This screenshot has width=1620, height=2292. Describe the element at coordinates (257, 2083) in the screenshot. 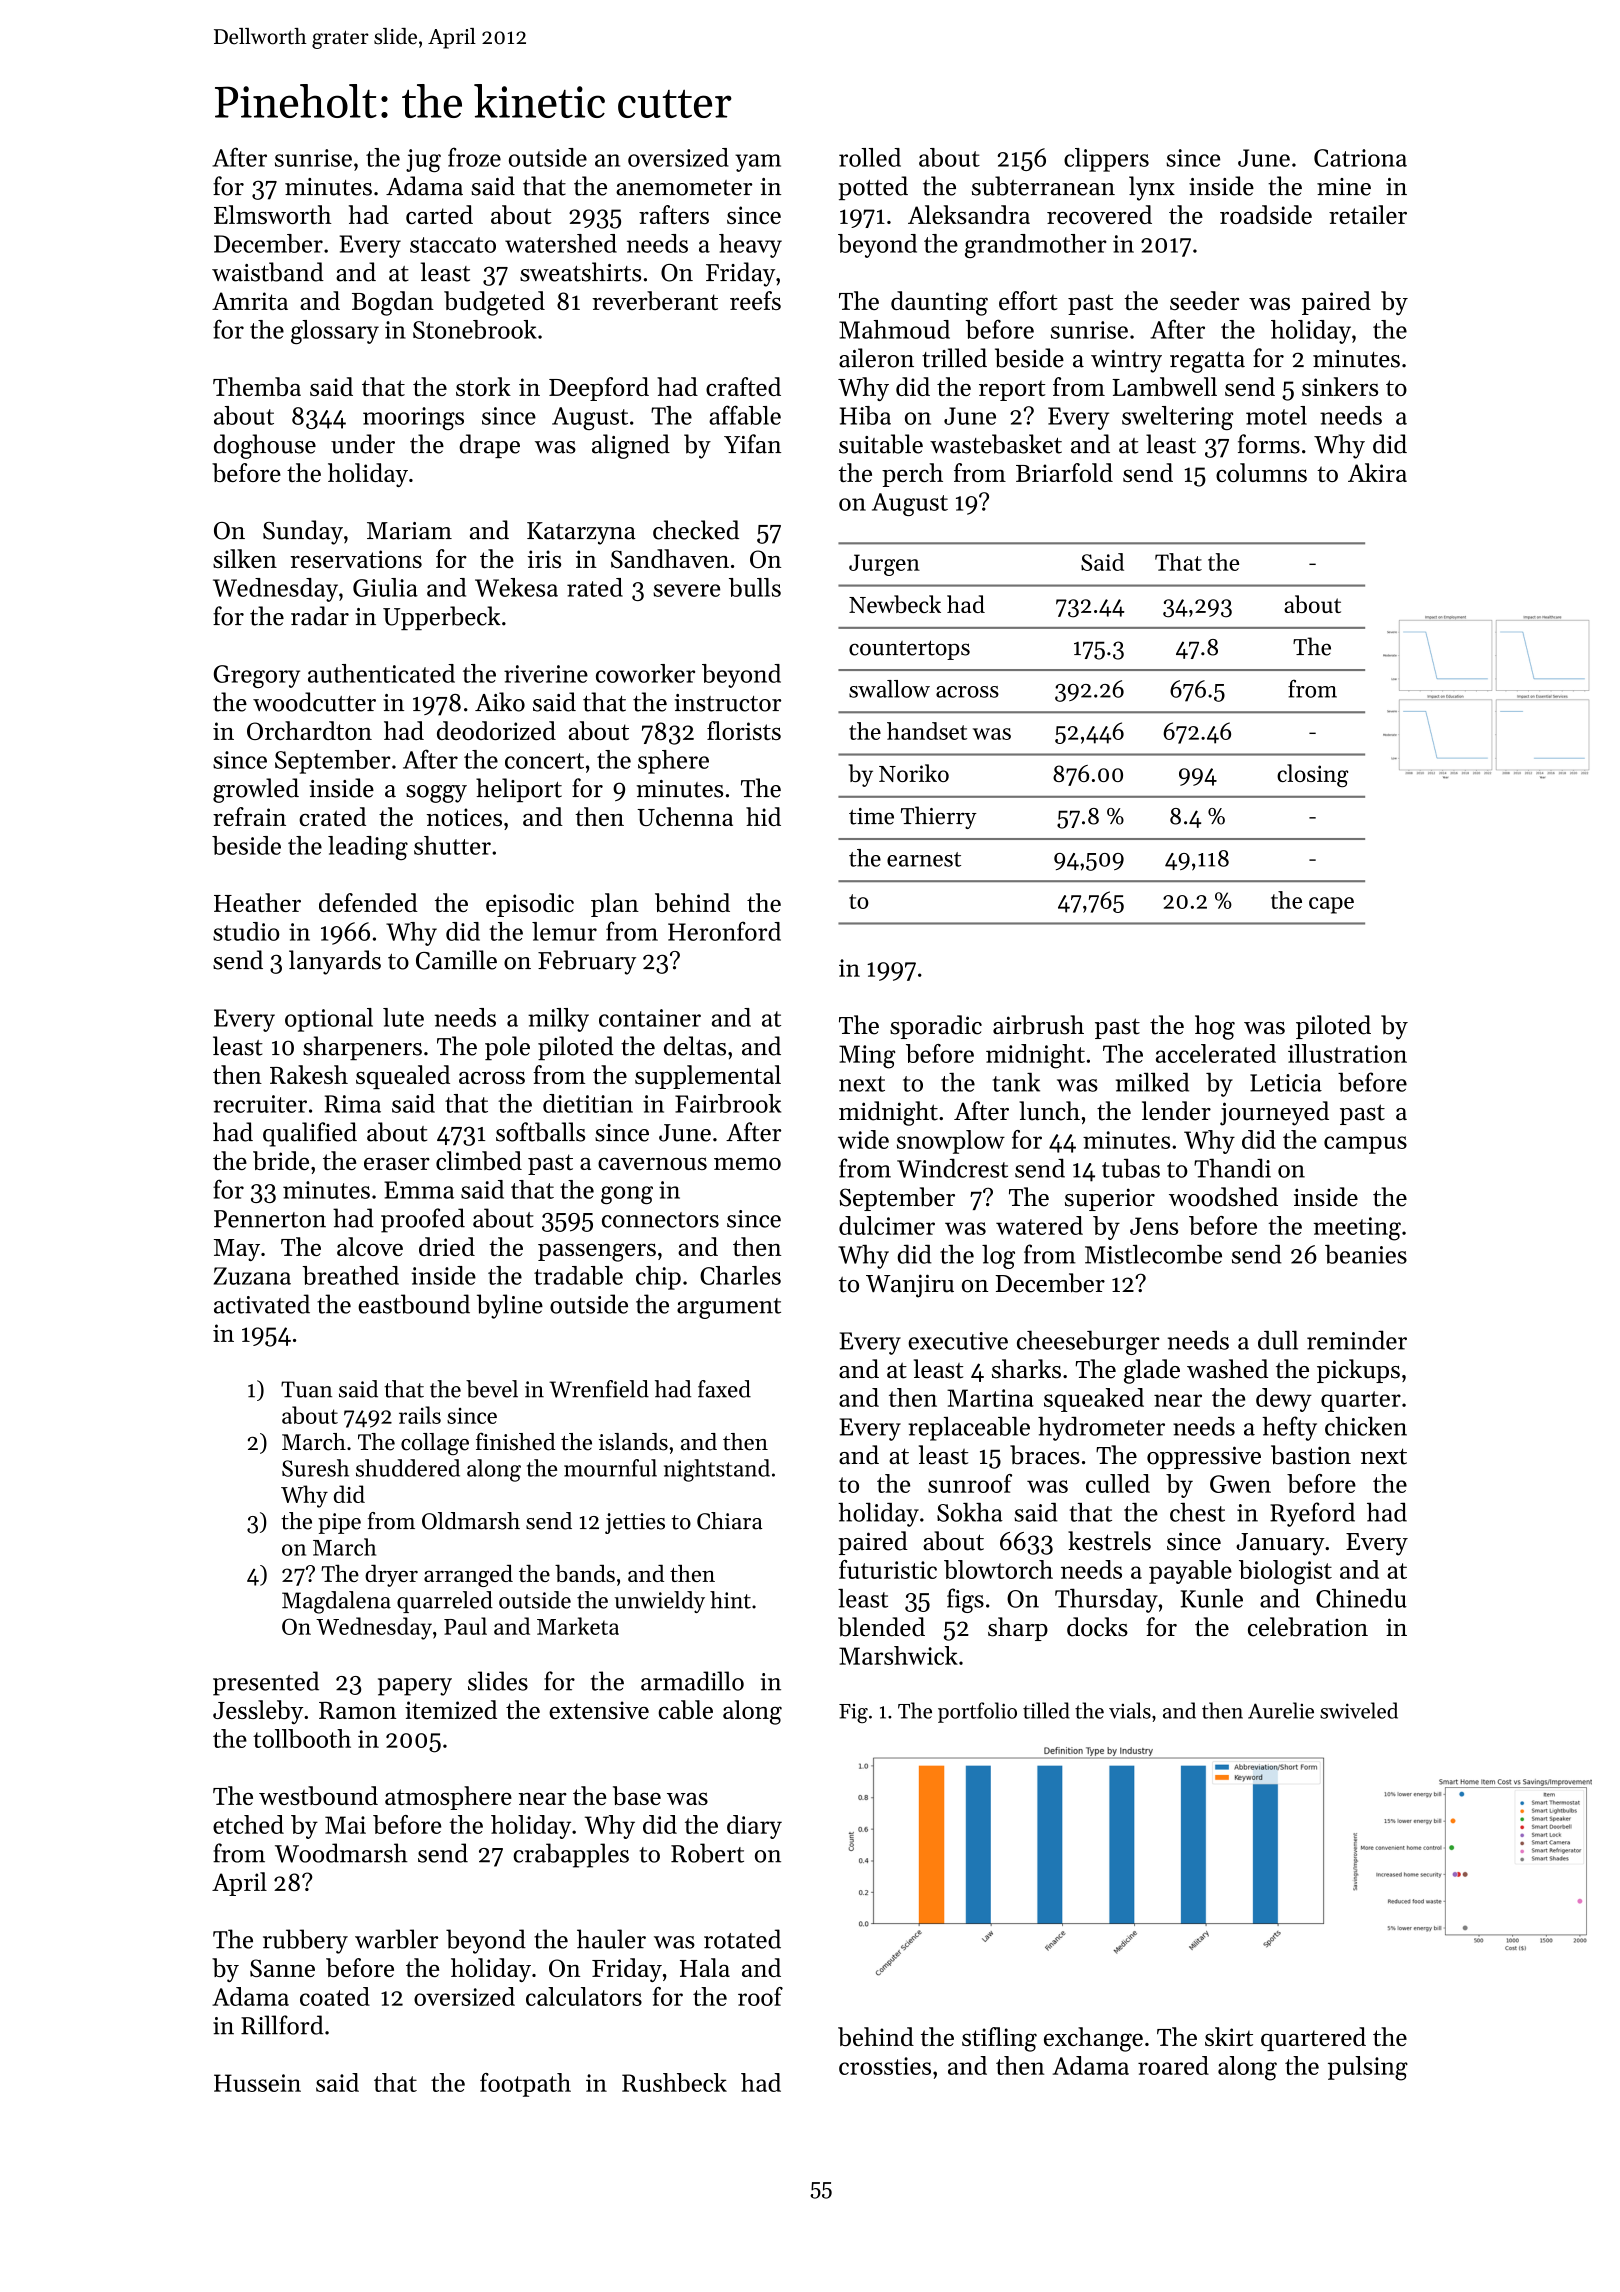

I see `Hussein` at that location.
